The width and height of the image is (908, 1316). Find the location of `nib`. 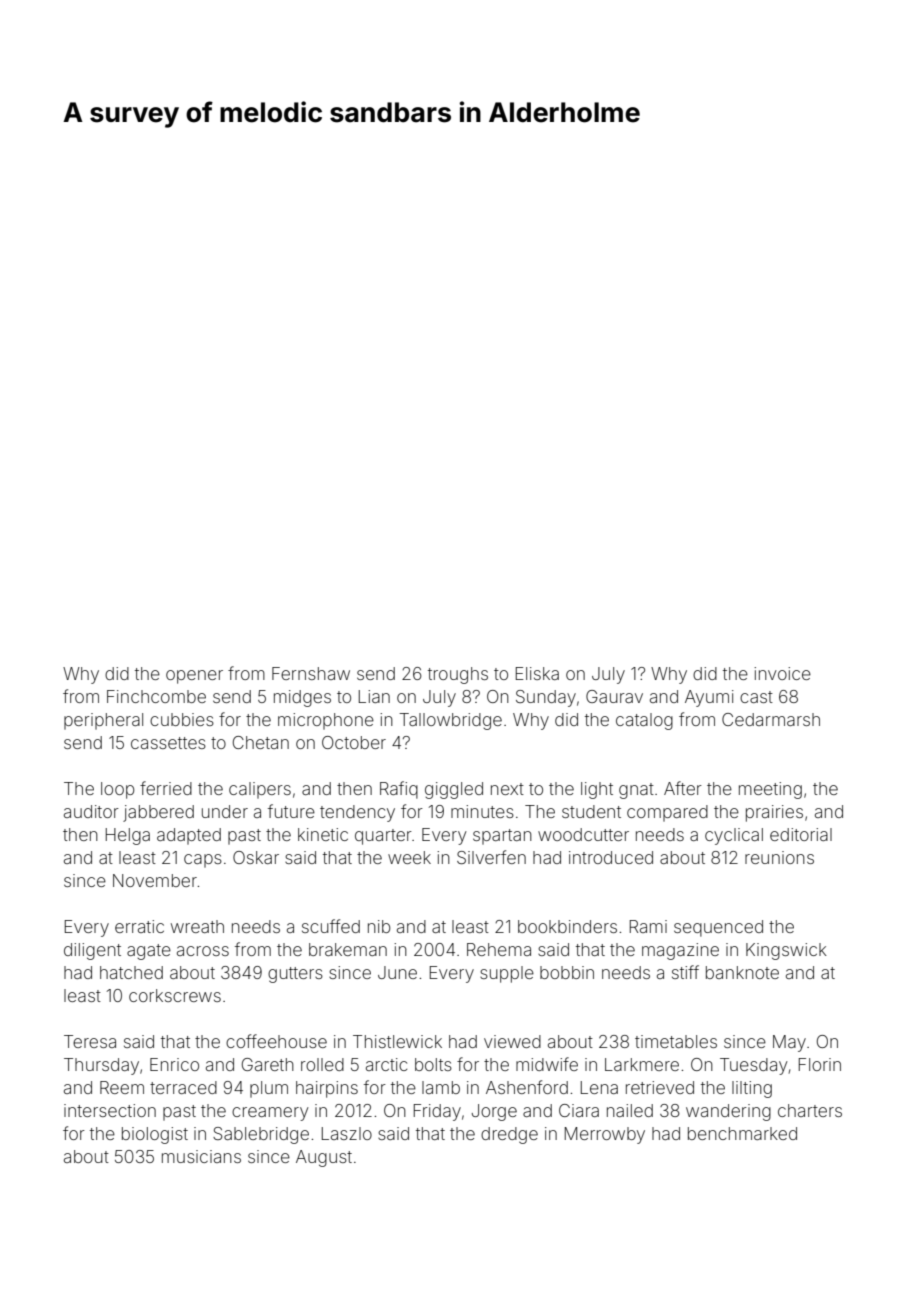

nib is located at coordinates (379, 926).
